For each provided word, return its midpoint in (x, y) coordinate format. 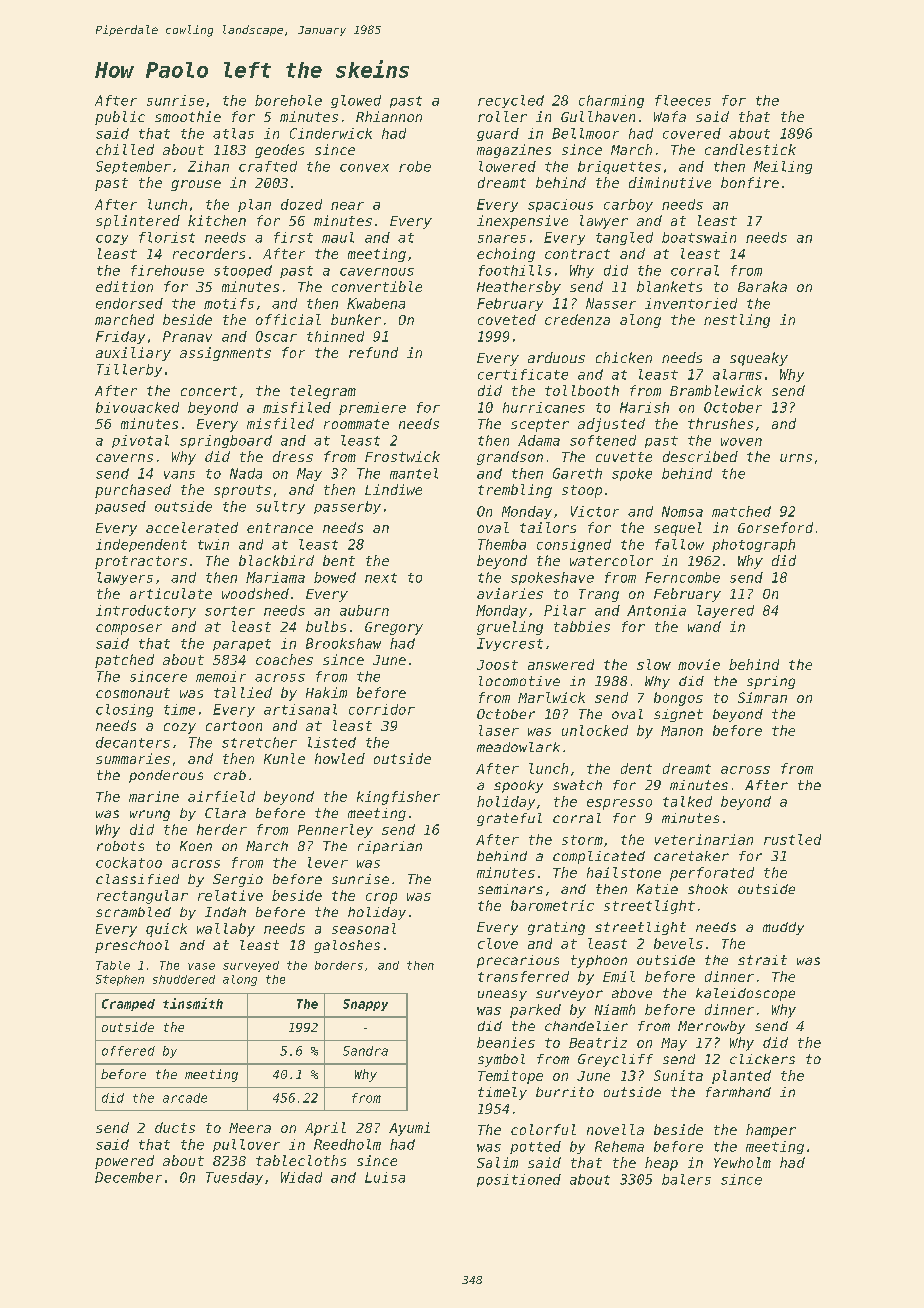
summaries (133, 758)
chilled (125, 149)
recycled (511, 101)
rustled (792, 839)
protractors (141, 562)
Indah (225, 912)
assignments (225, 354)
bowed (335, 577)
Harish (644, 407)
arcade (185, 1098)
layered (725, 611)
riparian (390, 847)
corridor (382, 709)
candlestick (750, 149)
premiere (372, 408)
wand (704, 626)
